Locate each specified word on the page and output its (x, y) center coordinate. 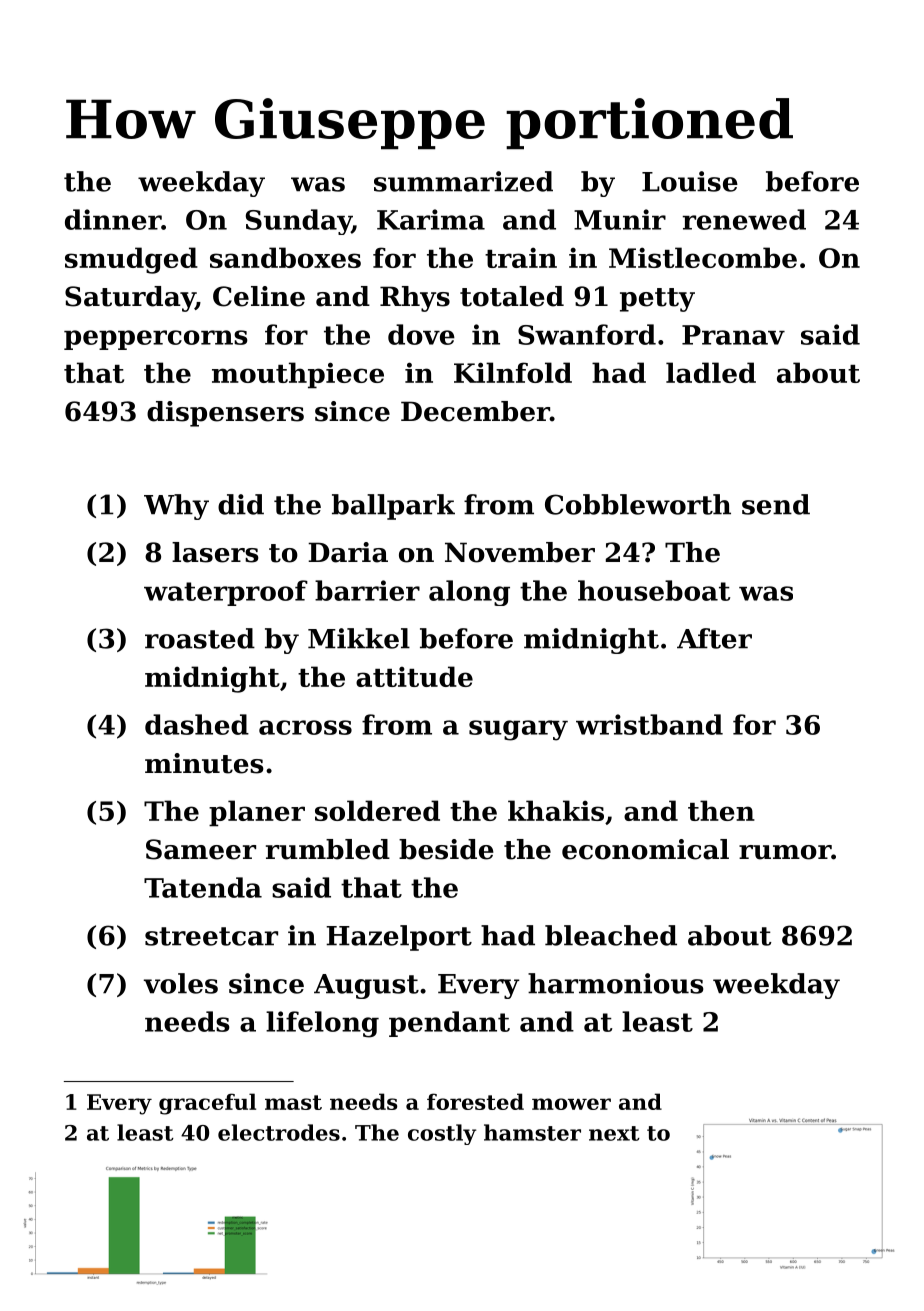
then (721, 810)
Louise (690, 181)
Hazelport (399, 938)
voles (181, 983)
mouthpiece (298, 375)
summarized (463, 181)
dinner (113, 219)
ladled (711, 372)
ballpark (393, 507)
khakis (556, 810)
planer (257, 813)
